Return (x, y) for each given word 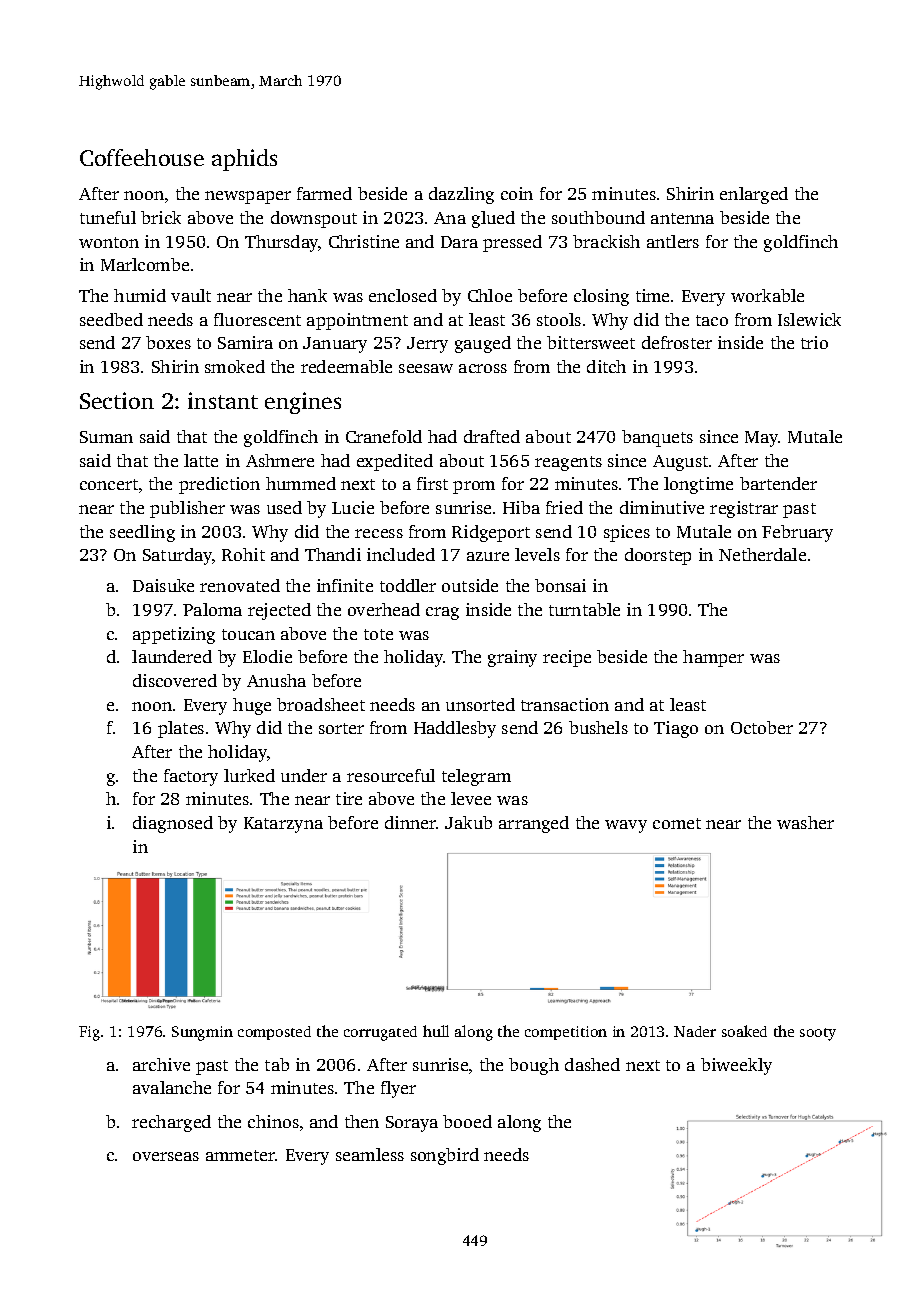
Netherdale (762, 554)
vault (191, 295)
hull (436, 1031)
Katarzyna (283, 825)
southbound (598, 217)
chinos (273, 1121)
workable (767, 295)
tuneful (108, 217)
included (401, 554)
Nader (695, 1031)
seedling (142, 533)
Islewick (809, 319)
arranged (534, 824)
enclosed (403, 295)
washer (805, 822)
